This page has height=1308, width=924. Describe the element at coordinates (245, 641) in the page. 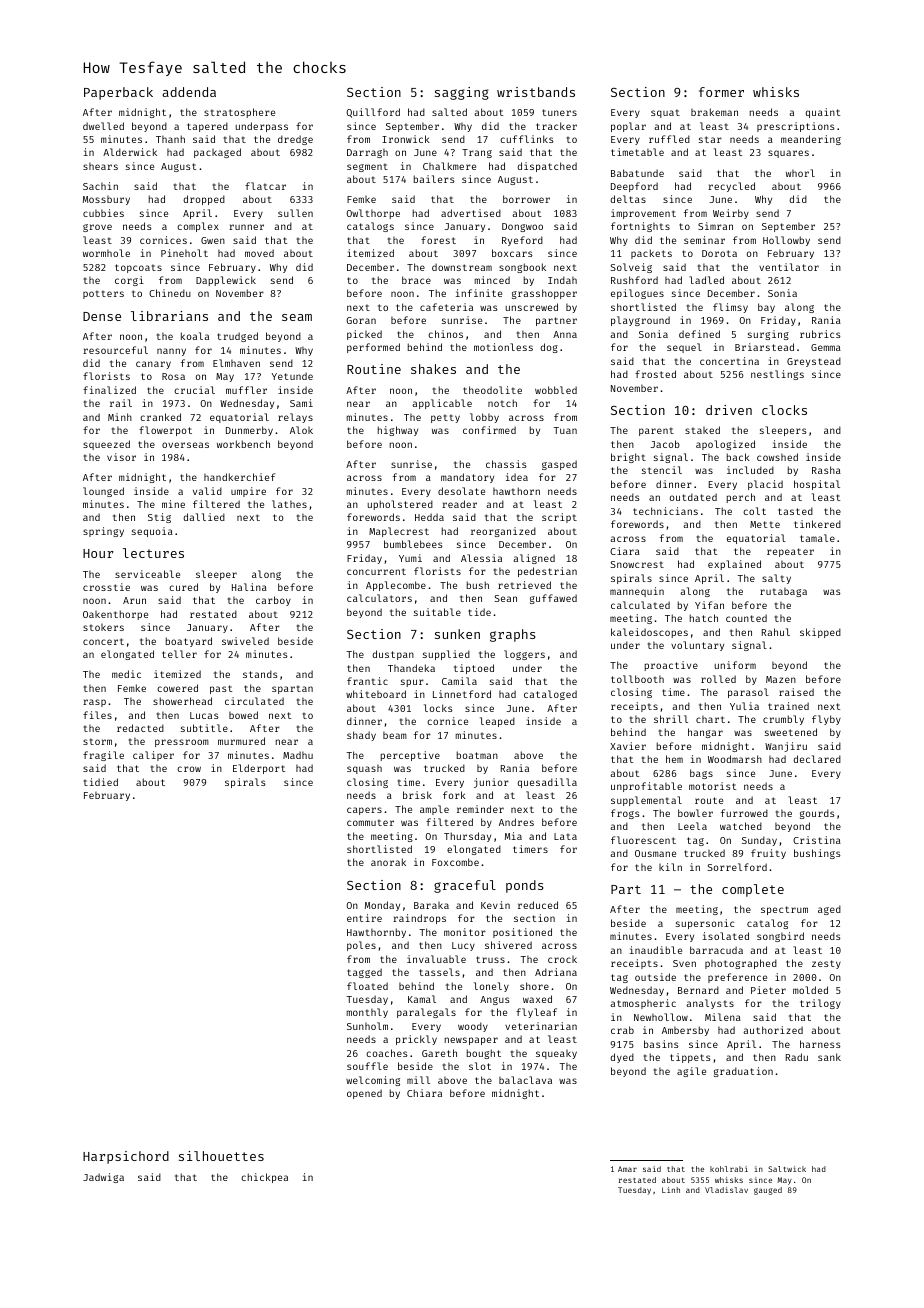

I see `swiveled` at that location.
